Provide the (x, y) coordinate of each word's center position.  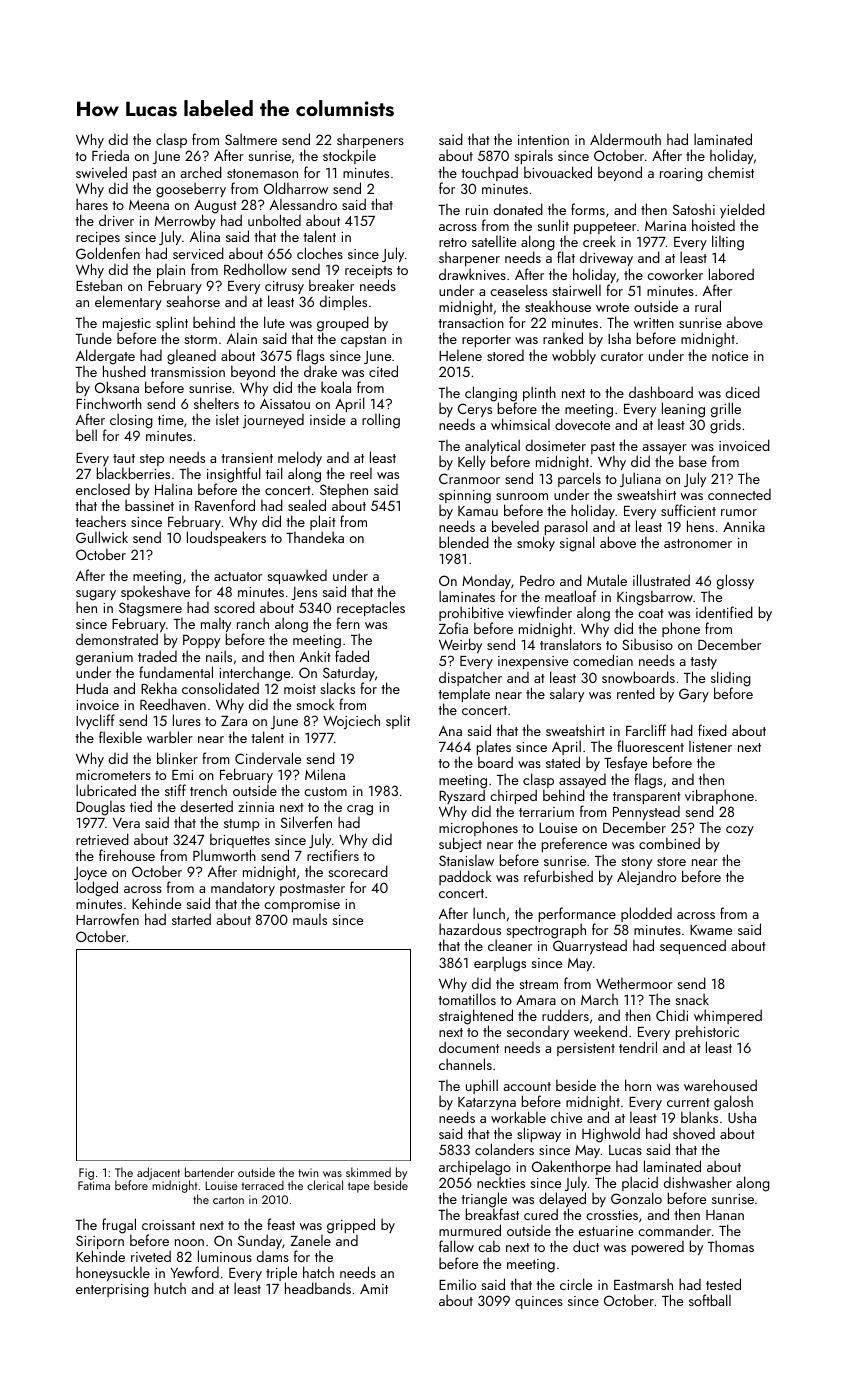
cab (489, 1246)
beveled (515, 526)
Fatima (94, 1185)
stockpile (349, 157)
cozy (740, 831)
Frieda (110, 155)
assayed (582, 781)
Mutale (607, 580)
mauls (310, 919)
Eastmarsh (643, 1284)
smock (315, 704)
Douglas (100, 808)
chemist (731, 172)
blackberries (133, 473)
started (191, 919)
